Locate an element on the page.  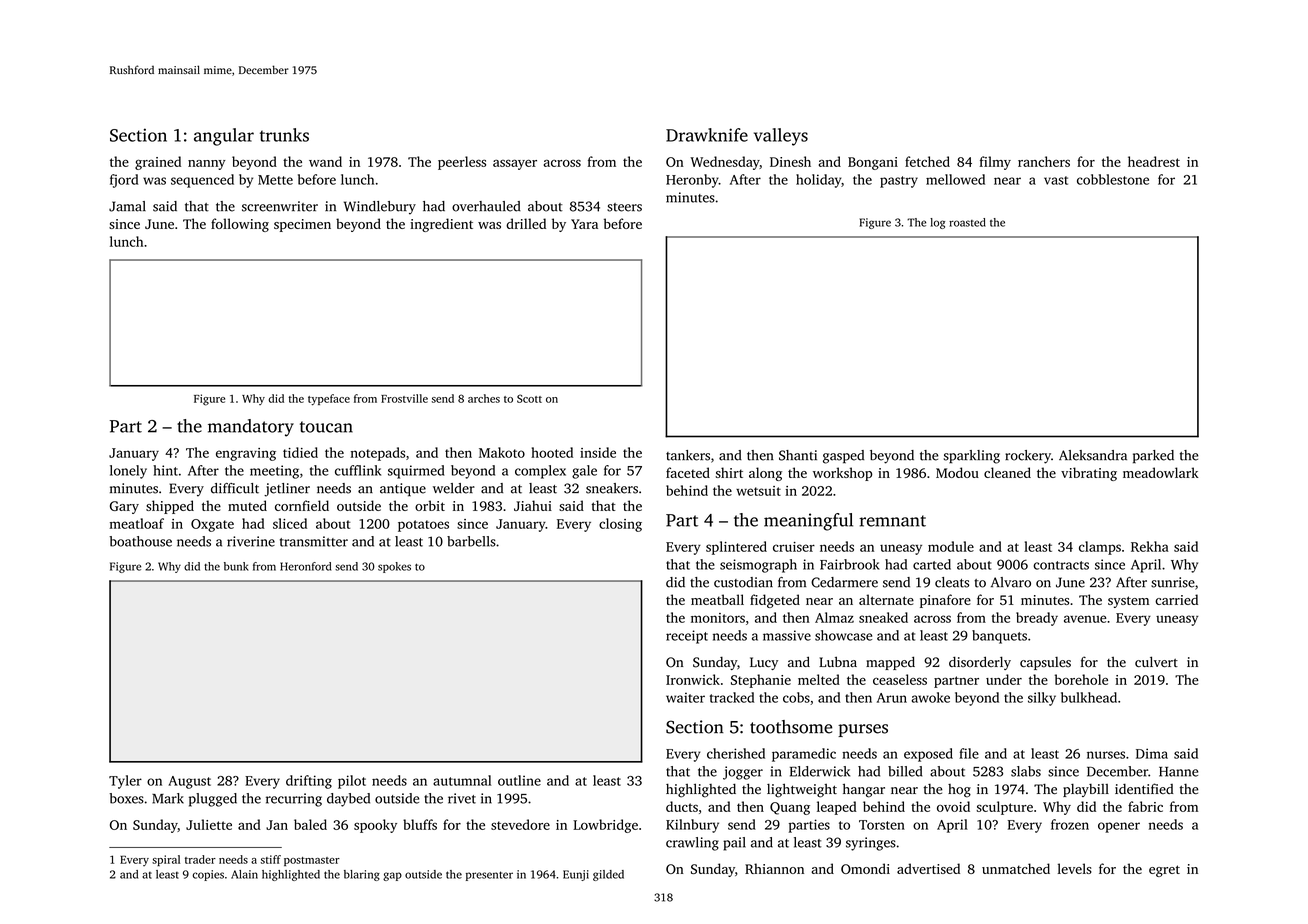
unmatched is located at coordinates (1016, 868).
